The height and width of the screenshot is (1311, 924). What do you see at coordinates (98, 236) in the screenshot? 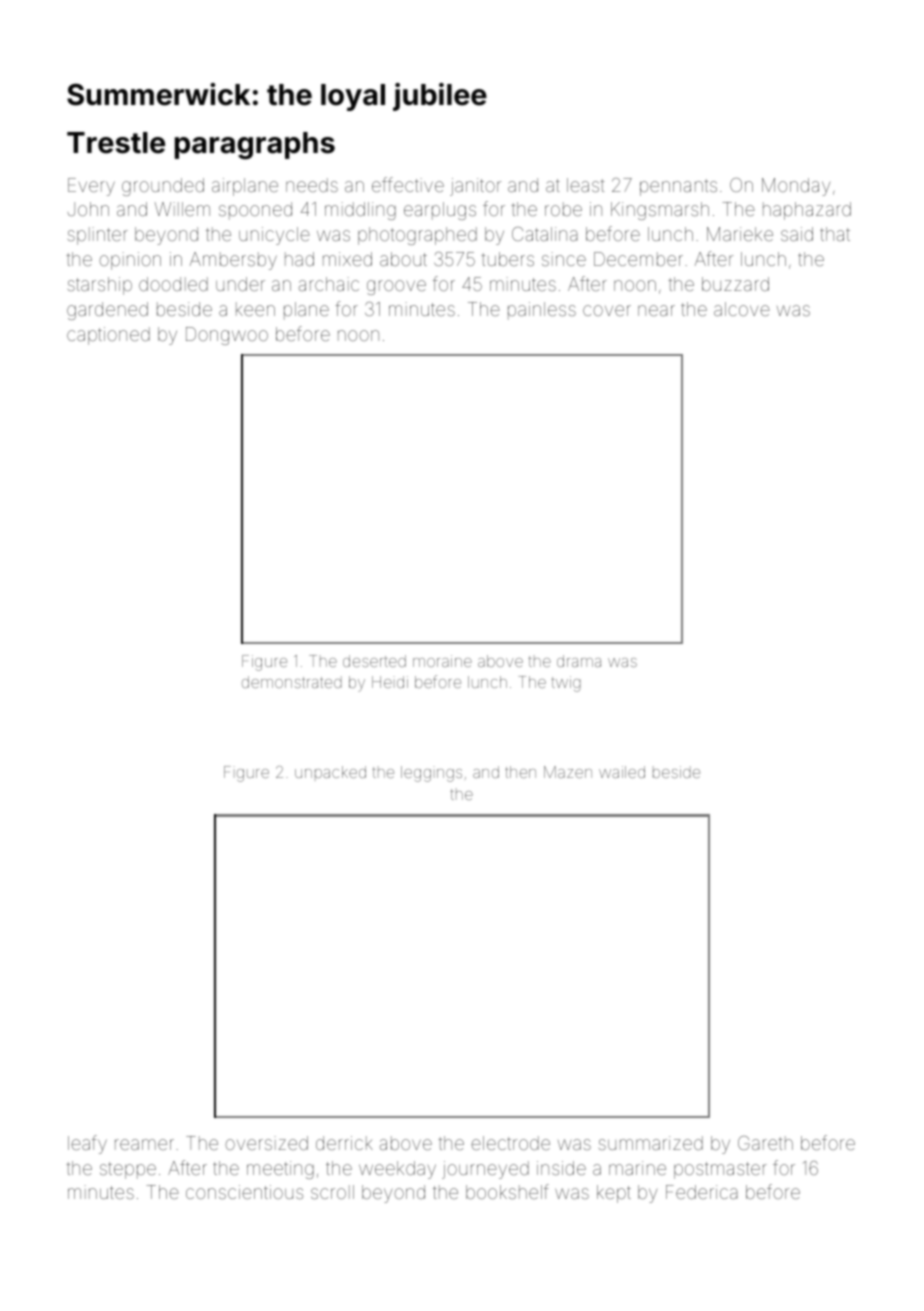
I see `splinter` at bounding box center [98, 236].
